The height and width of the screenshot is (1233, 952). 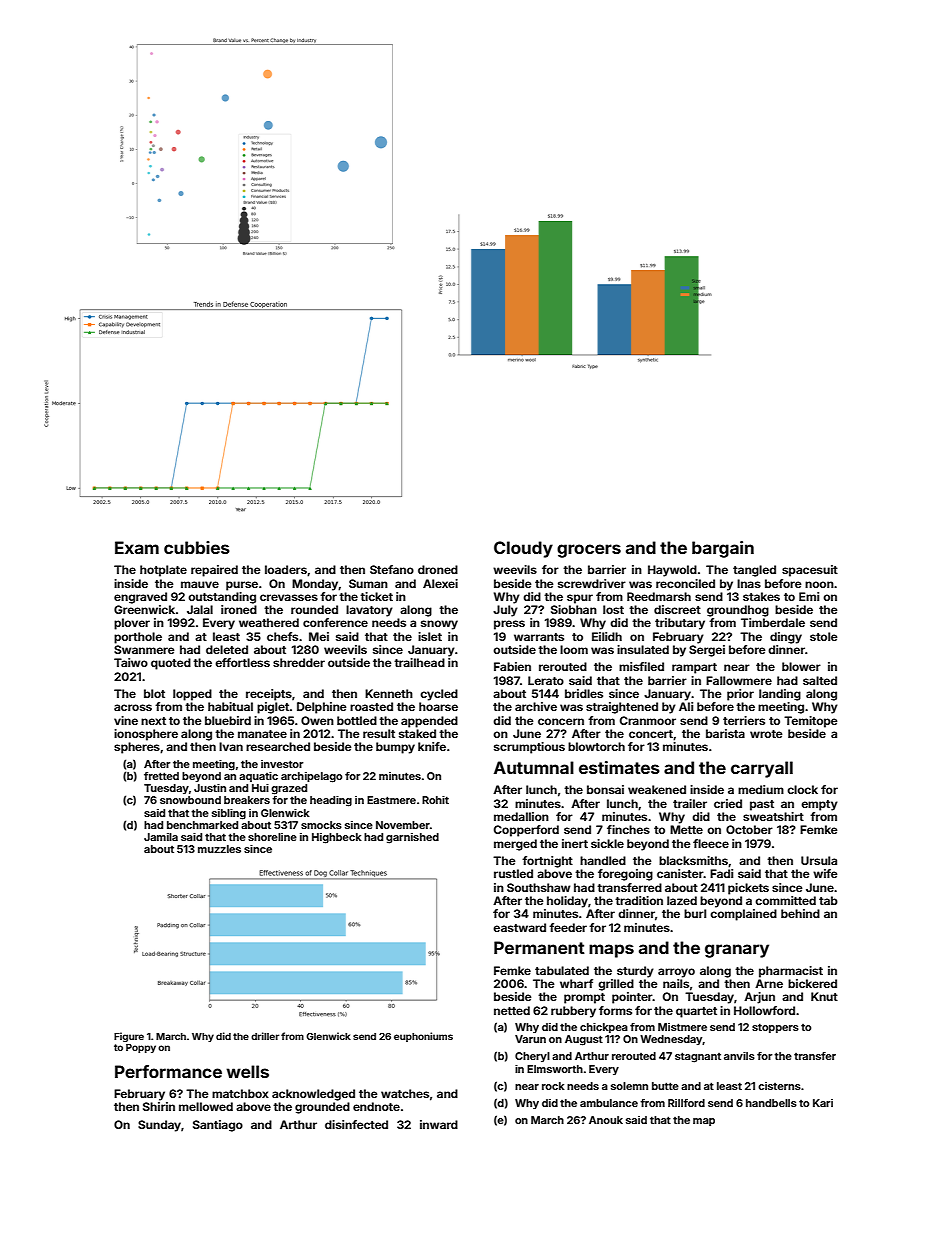 What do you see at coordinates (159, 1106) in the screenshot?
I see `Shirin` at bounding box center [159, 1106].
